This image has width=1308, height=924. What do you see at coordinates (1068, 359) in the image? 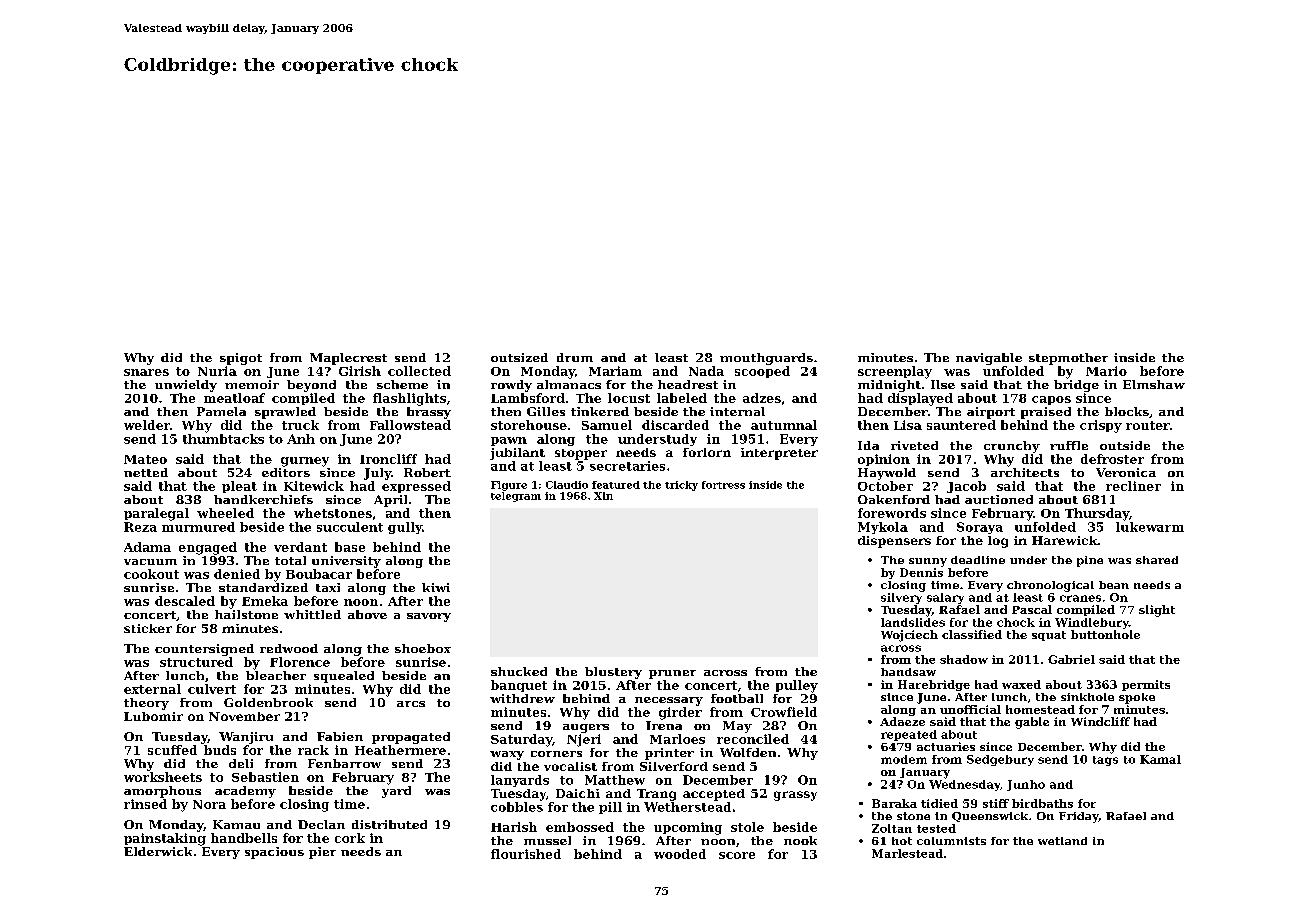
I see `stepmother` at bounding box center [1068, 359].
